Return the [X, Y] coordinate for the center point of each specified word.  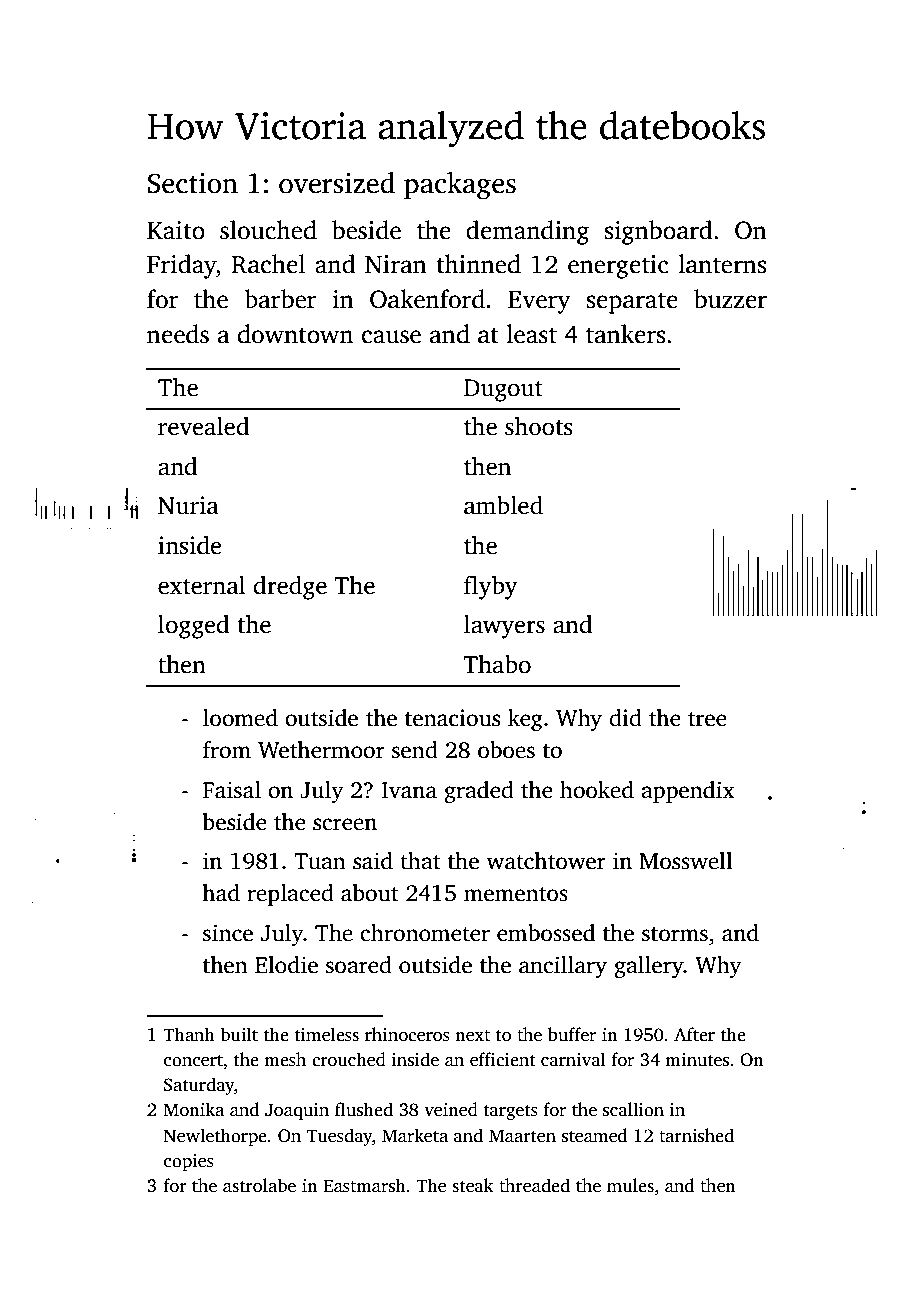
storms [675, 934]
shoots [539, 426]
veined [451, 1109]
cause [391, 337]
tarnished [696, 1135]
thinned [478, 264]
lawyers [504, 627]
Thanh [189, 1034]
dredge [290, 588]
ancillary [563, 967]
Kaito [176, 230]
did [625, 718]
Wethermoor [321, 750]
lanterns [722, 264]
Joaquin [297, 1111]
